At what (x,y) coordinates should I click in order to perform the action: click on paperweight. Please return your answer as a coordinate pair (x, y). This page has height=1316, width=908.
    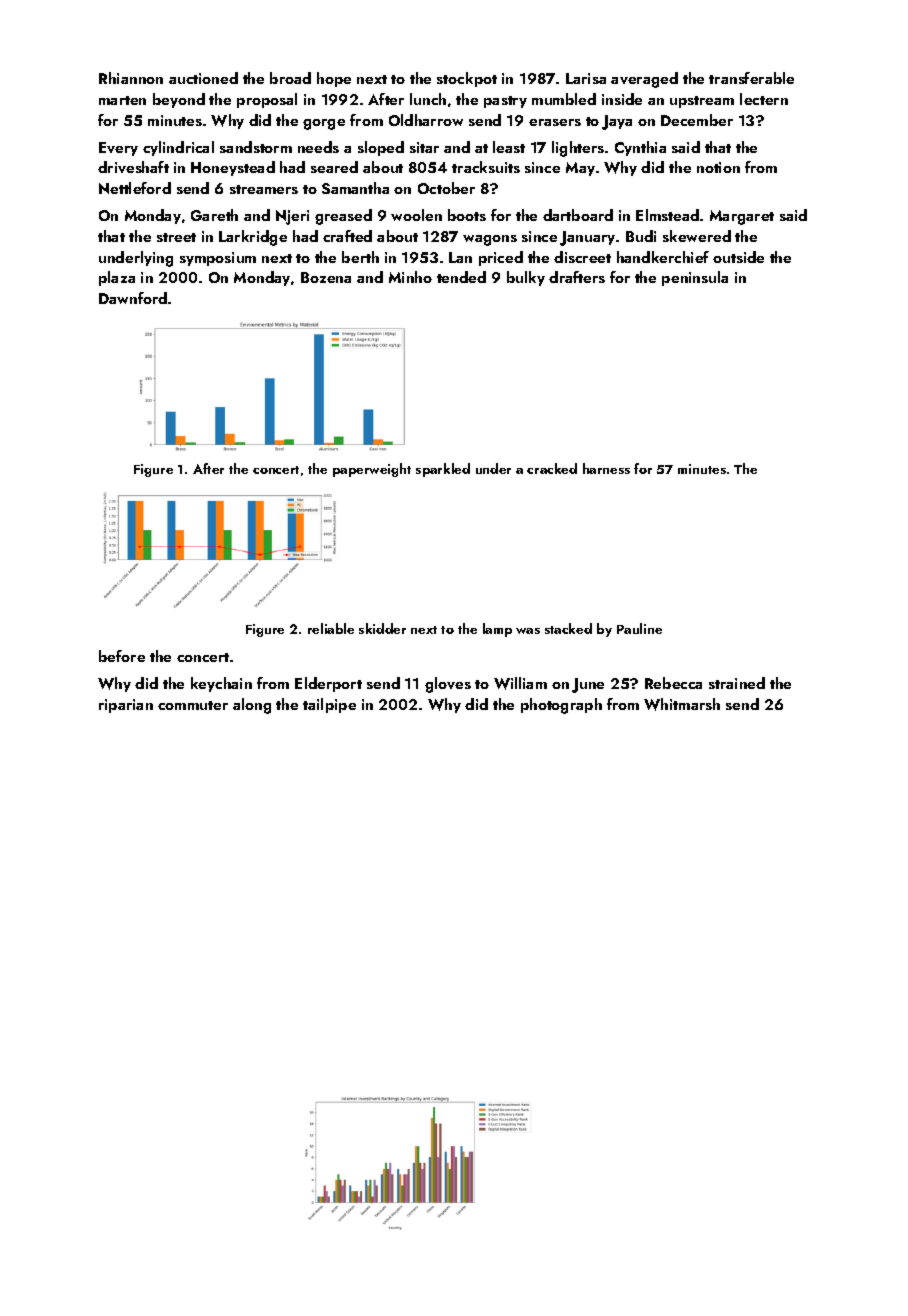
    Looking at the image, I should click on (372, 470).
